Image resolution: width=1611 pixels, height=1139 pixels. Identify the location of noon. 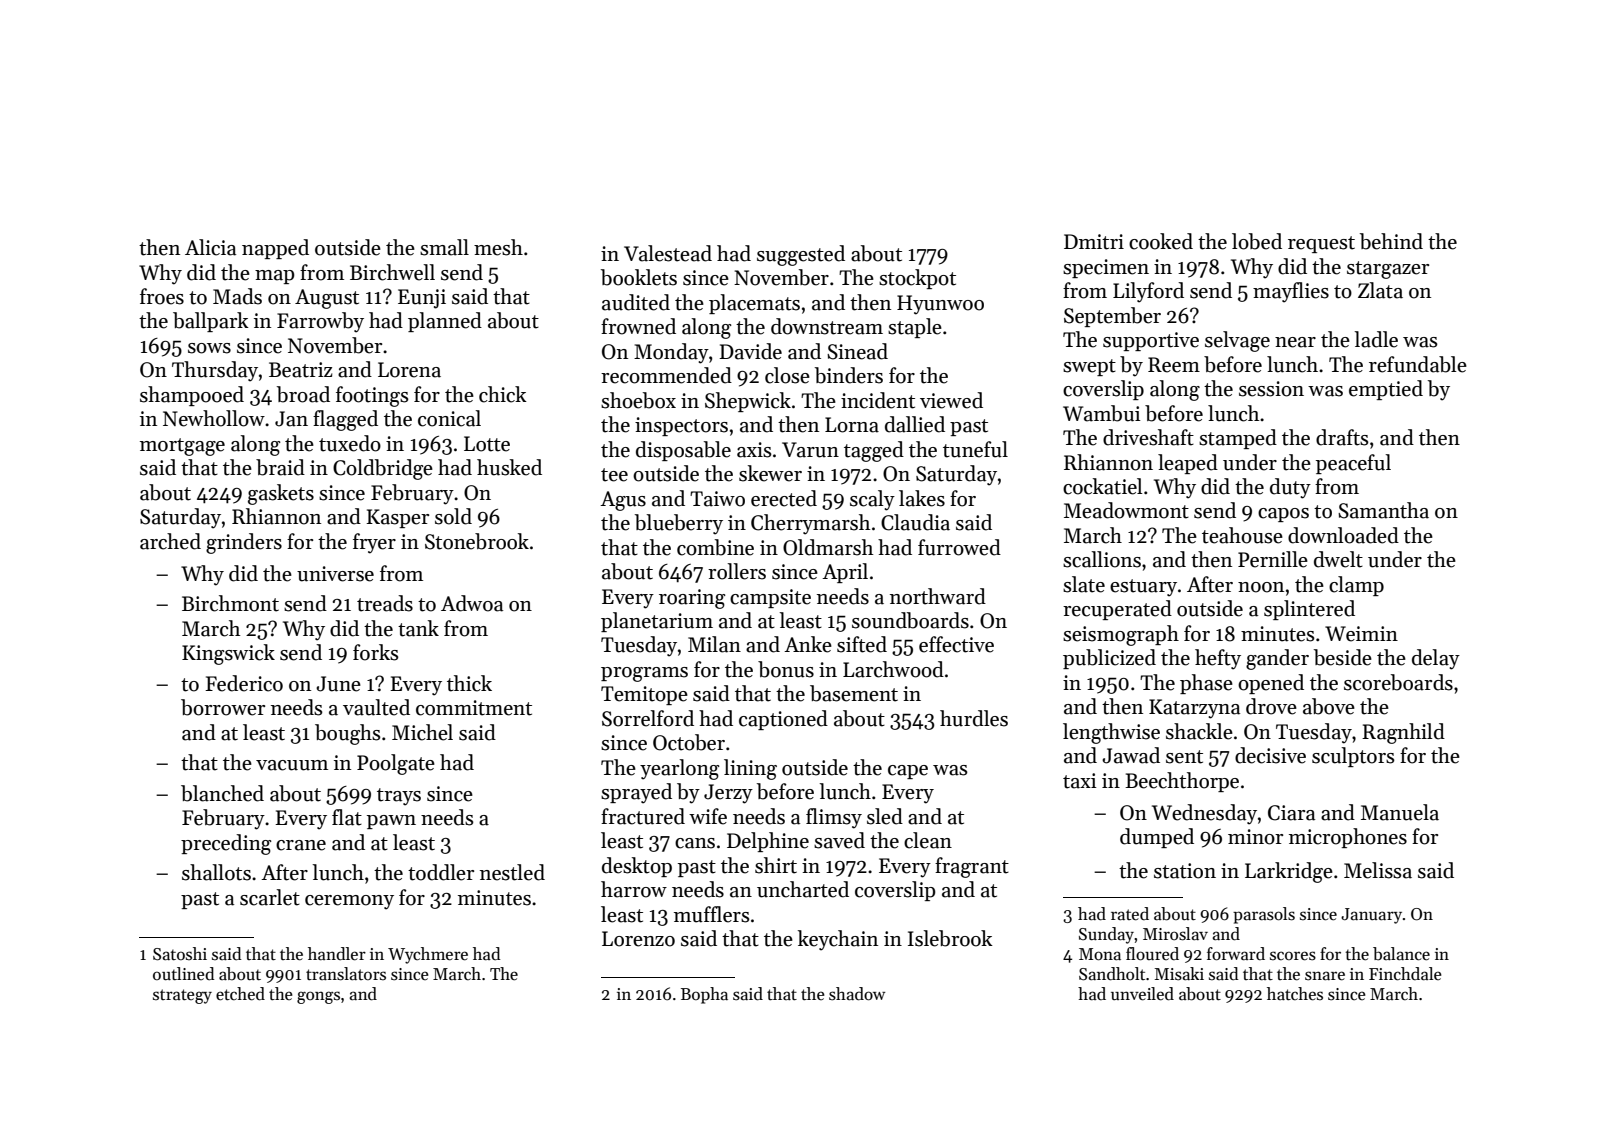
(1261, 587).
